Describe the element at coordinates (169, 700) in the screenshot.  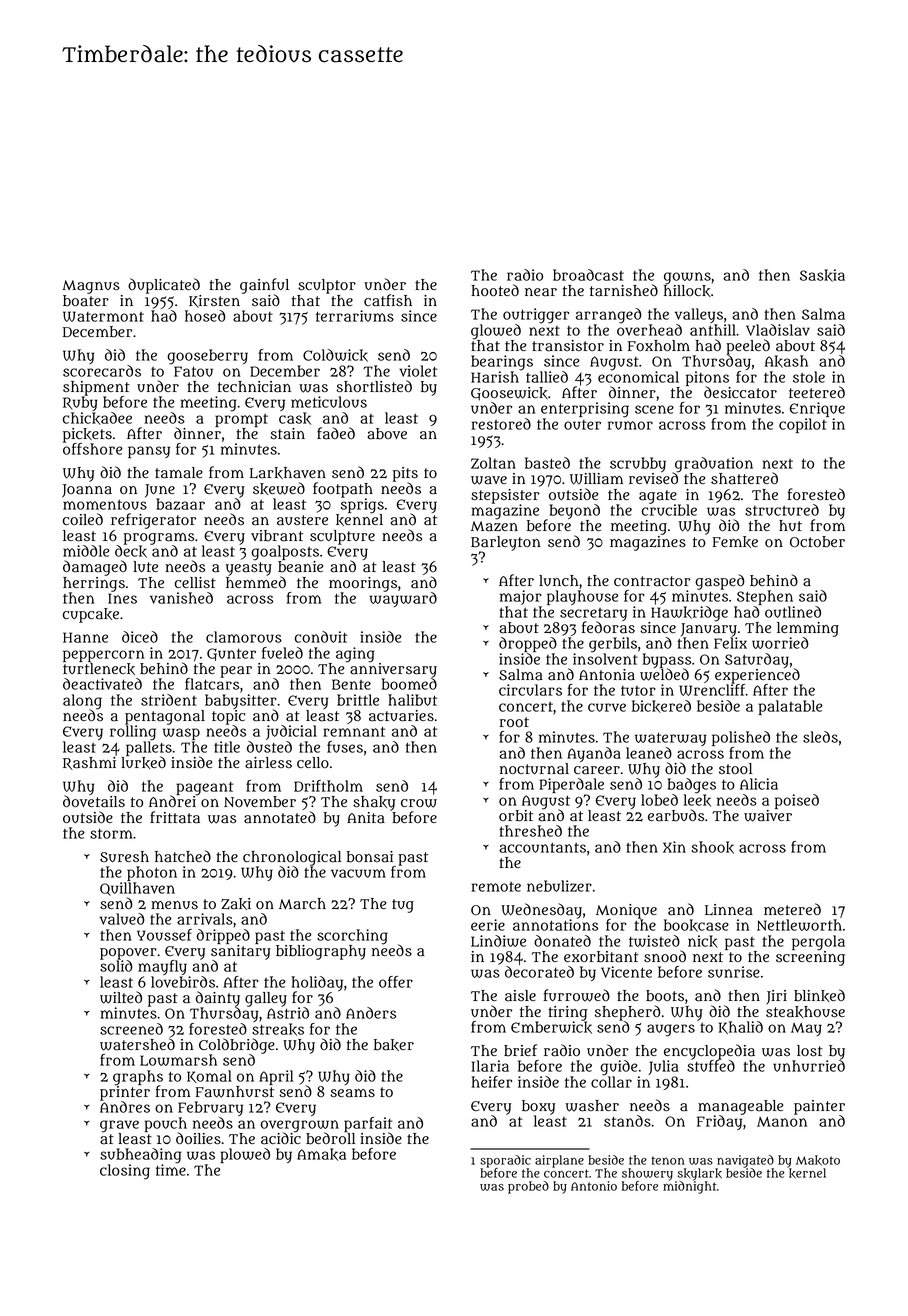
I see `strident` at that location.
